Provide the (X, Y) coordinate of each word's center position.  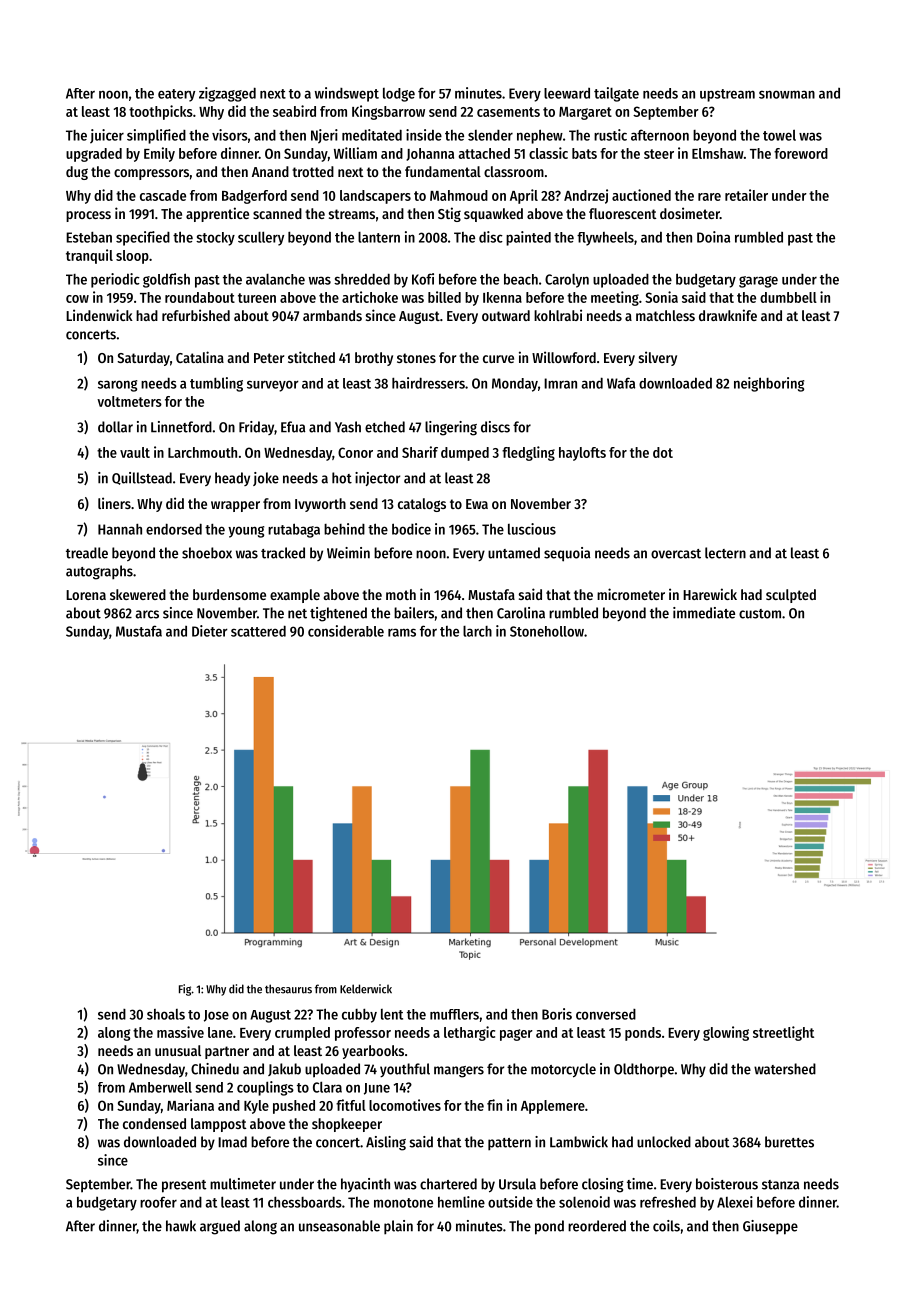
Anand (270, 171)
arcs (147, 614)
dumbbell (788, 297)
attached (484, 153)
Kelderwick (366, 989)
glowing (726, 1033)
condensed (154, 1123)
